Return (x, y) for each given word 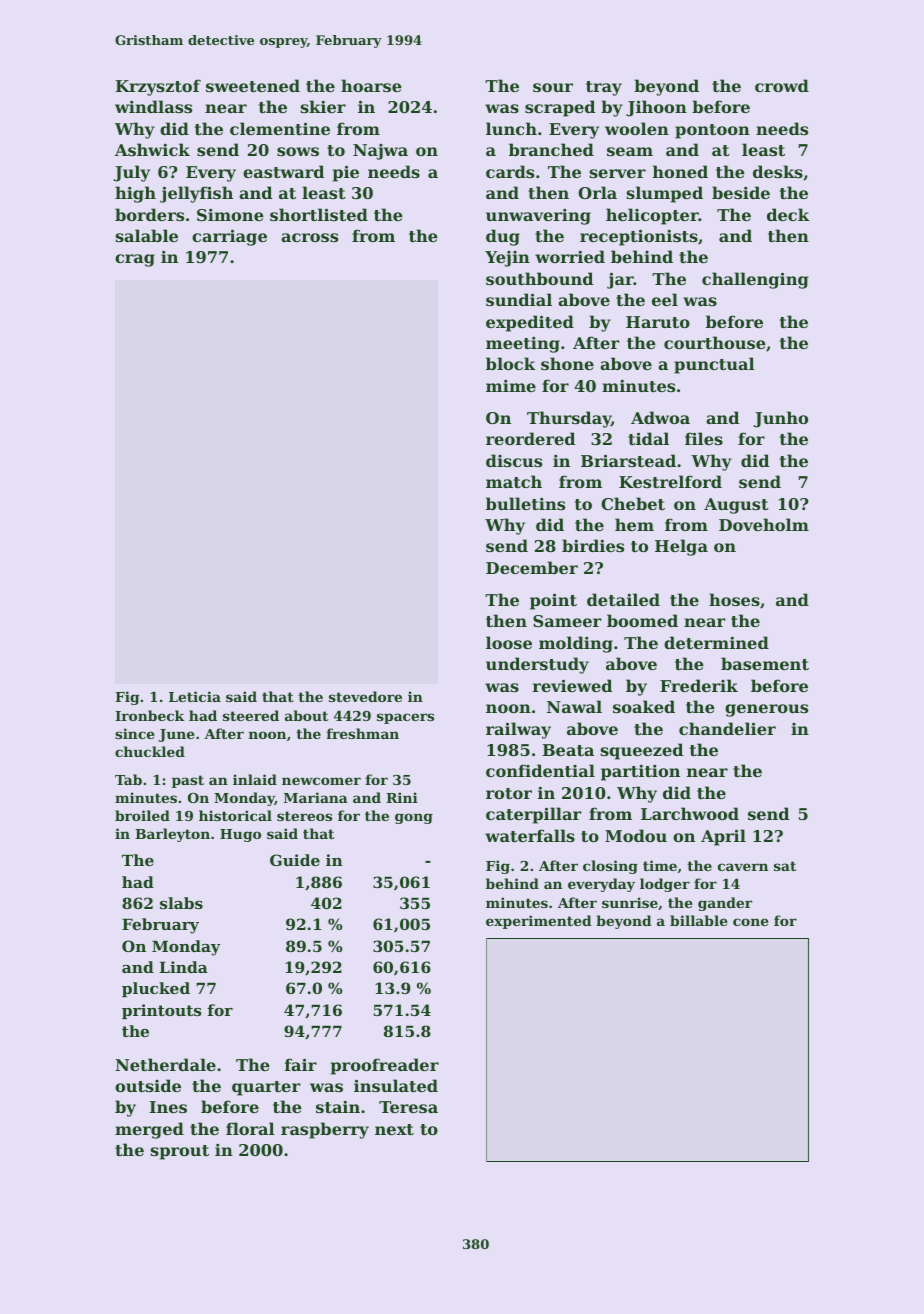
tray (604, 88)
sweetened (253, 85)
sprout (180, 1152)
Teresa (408, 1107)
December (532, 567)
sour (553, 87)
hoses (734, 599)
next (394, 1129)
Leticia (195, 696)
